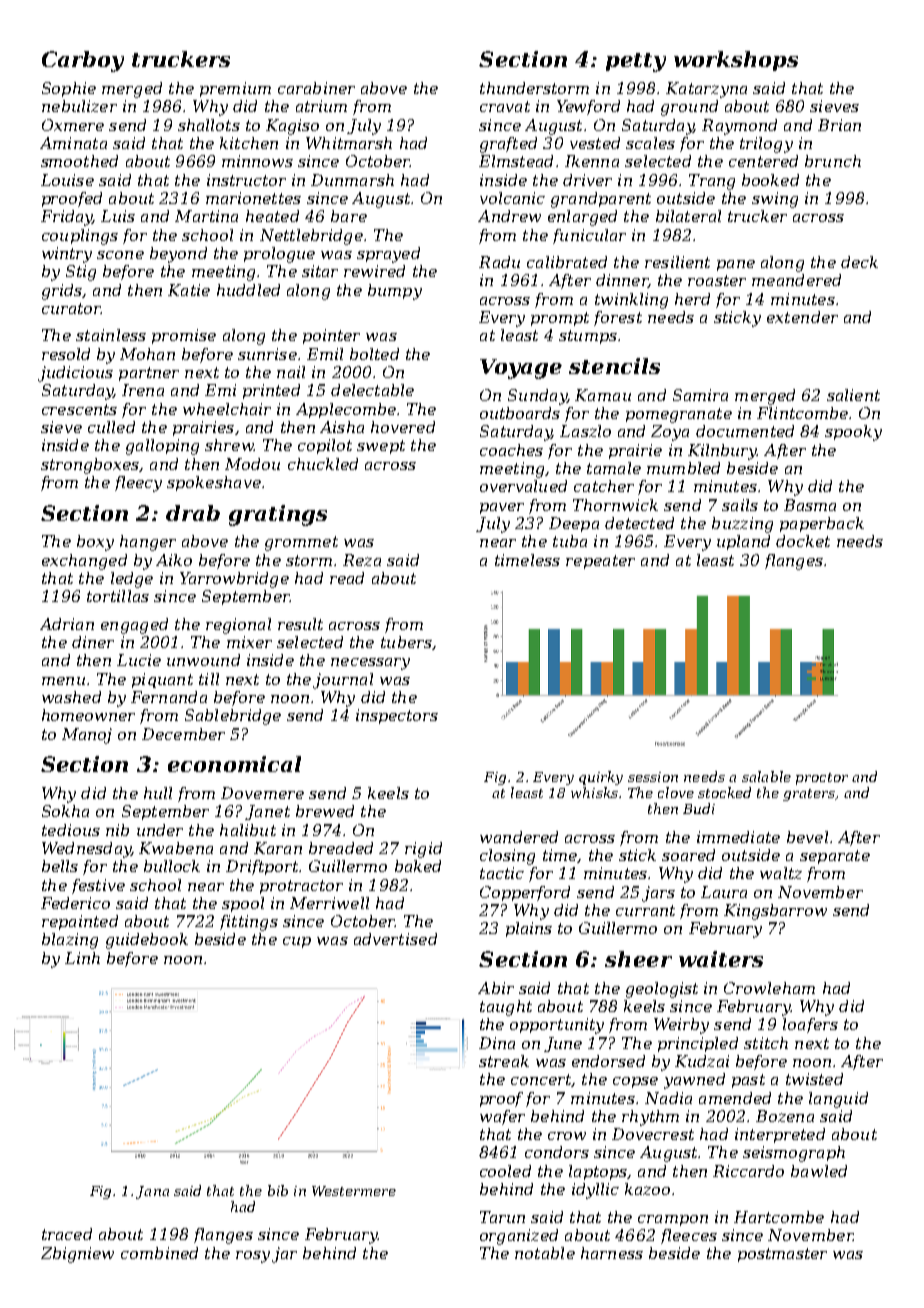 Image resolution: width=924 pixels, height=1308 pixels. Describe the element at coordinates (859, 262) in the document. I see `deck` at that location.
